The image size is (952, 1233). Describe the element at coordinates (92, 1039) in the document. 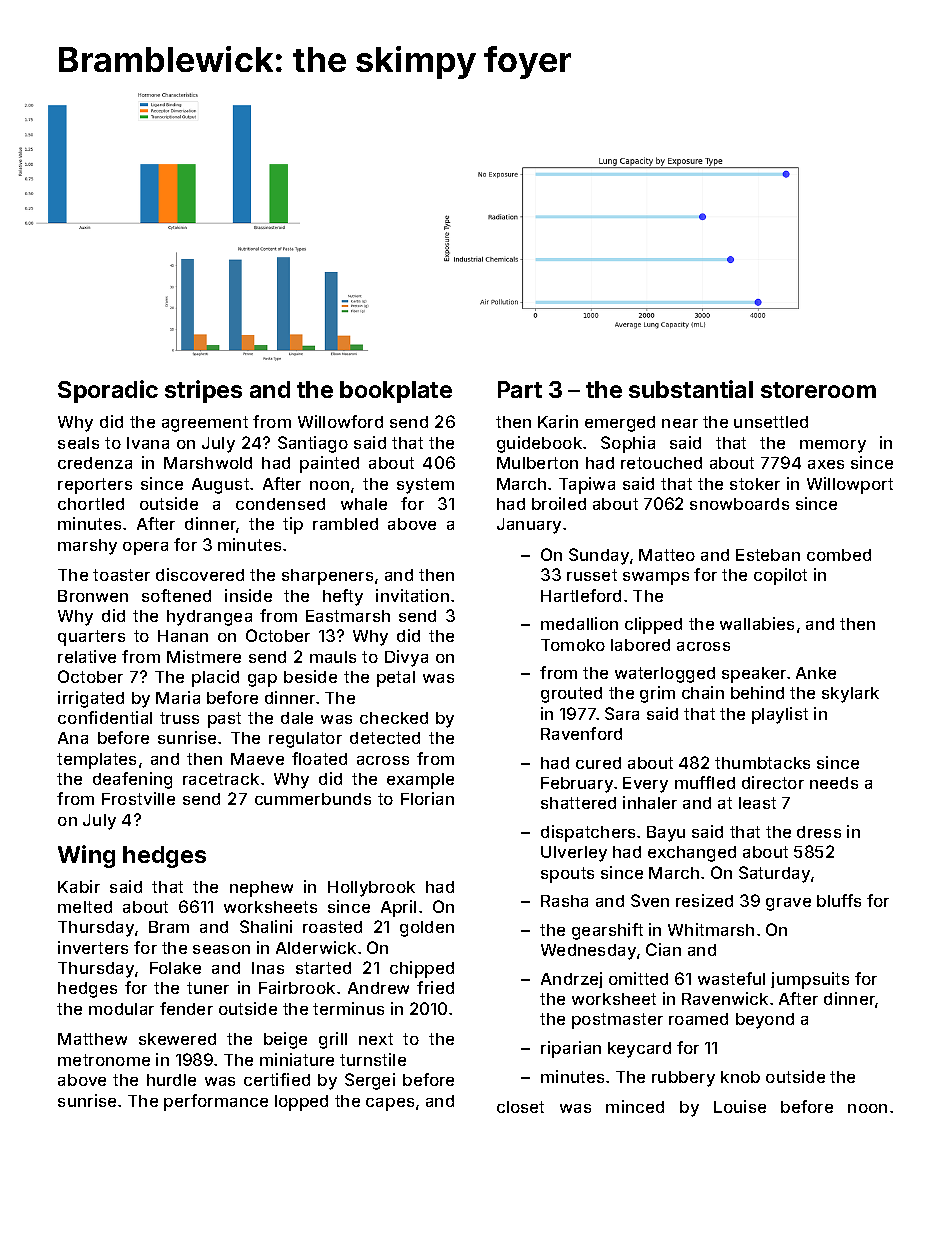

I see `Matthew` at that location.
